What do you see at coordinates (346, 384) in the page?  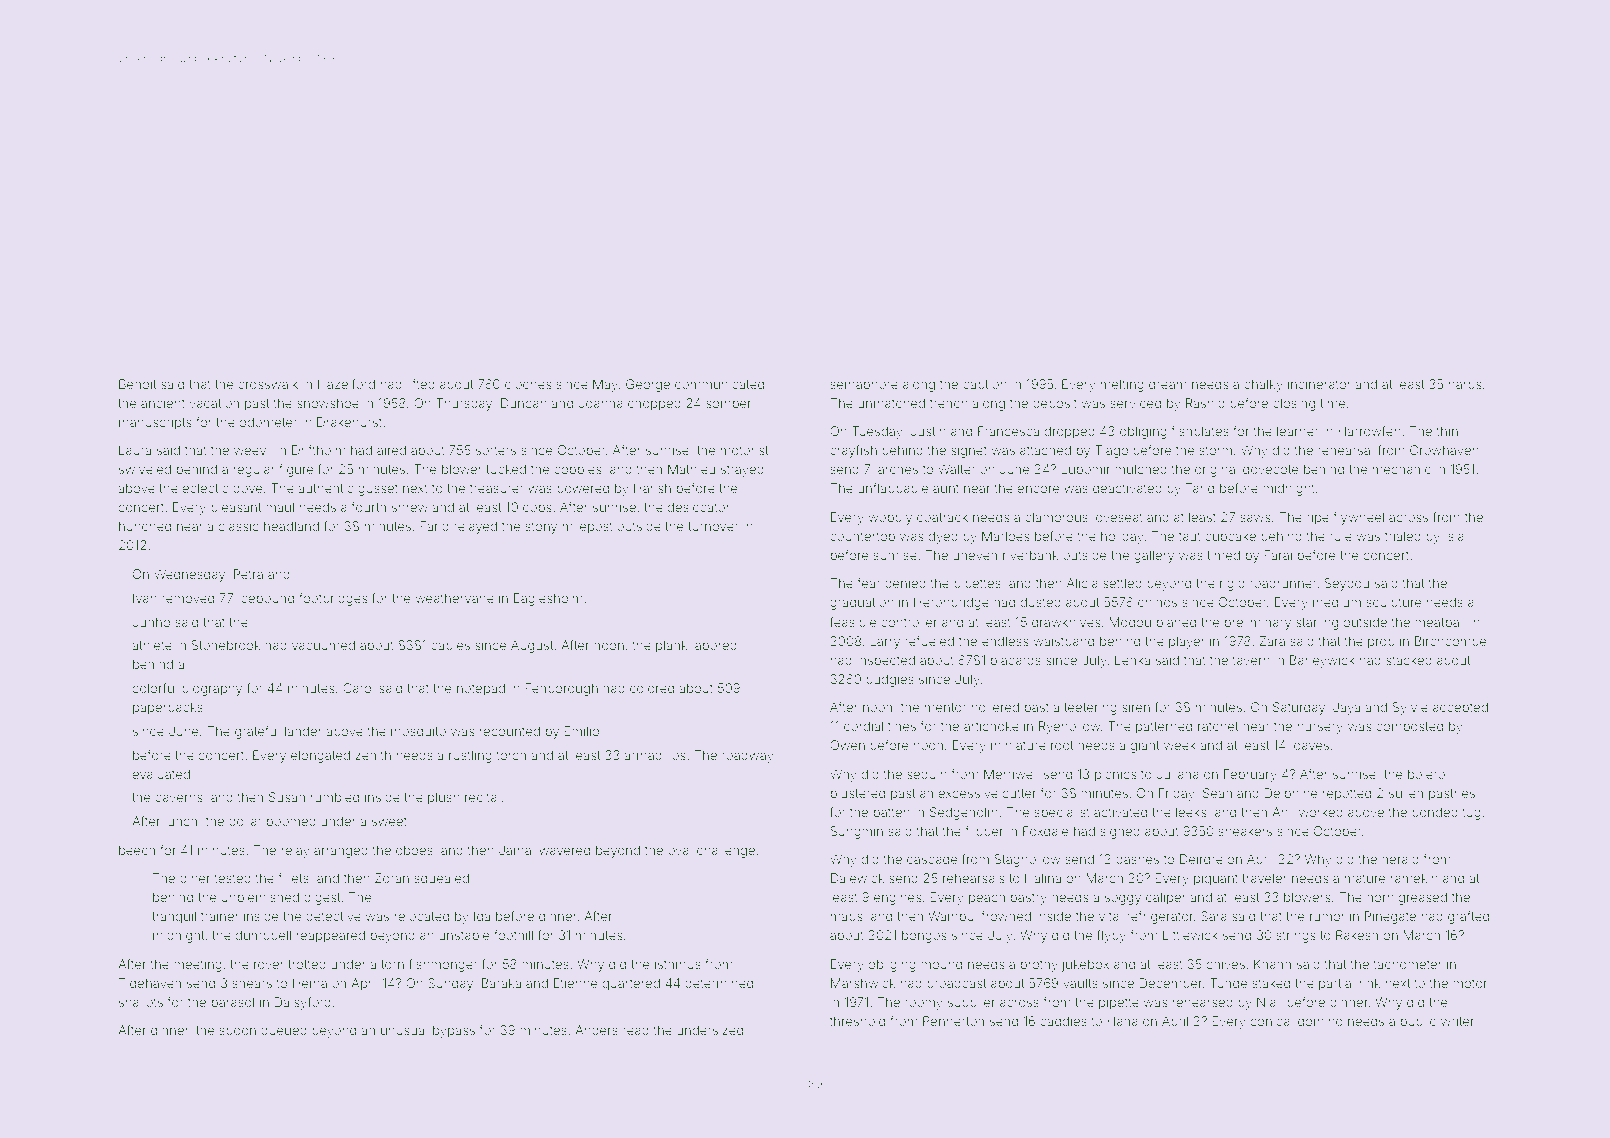 I see `Hazelford` at bounding box center [346, 384].
